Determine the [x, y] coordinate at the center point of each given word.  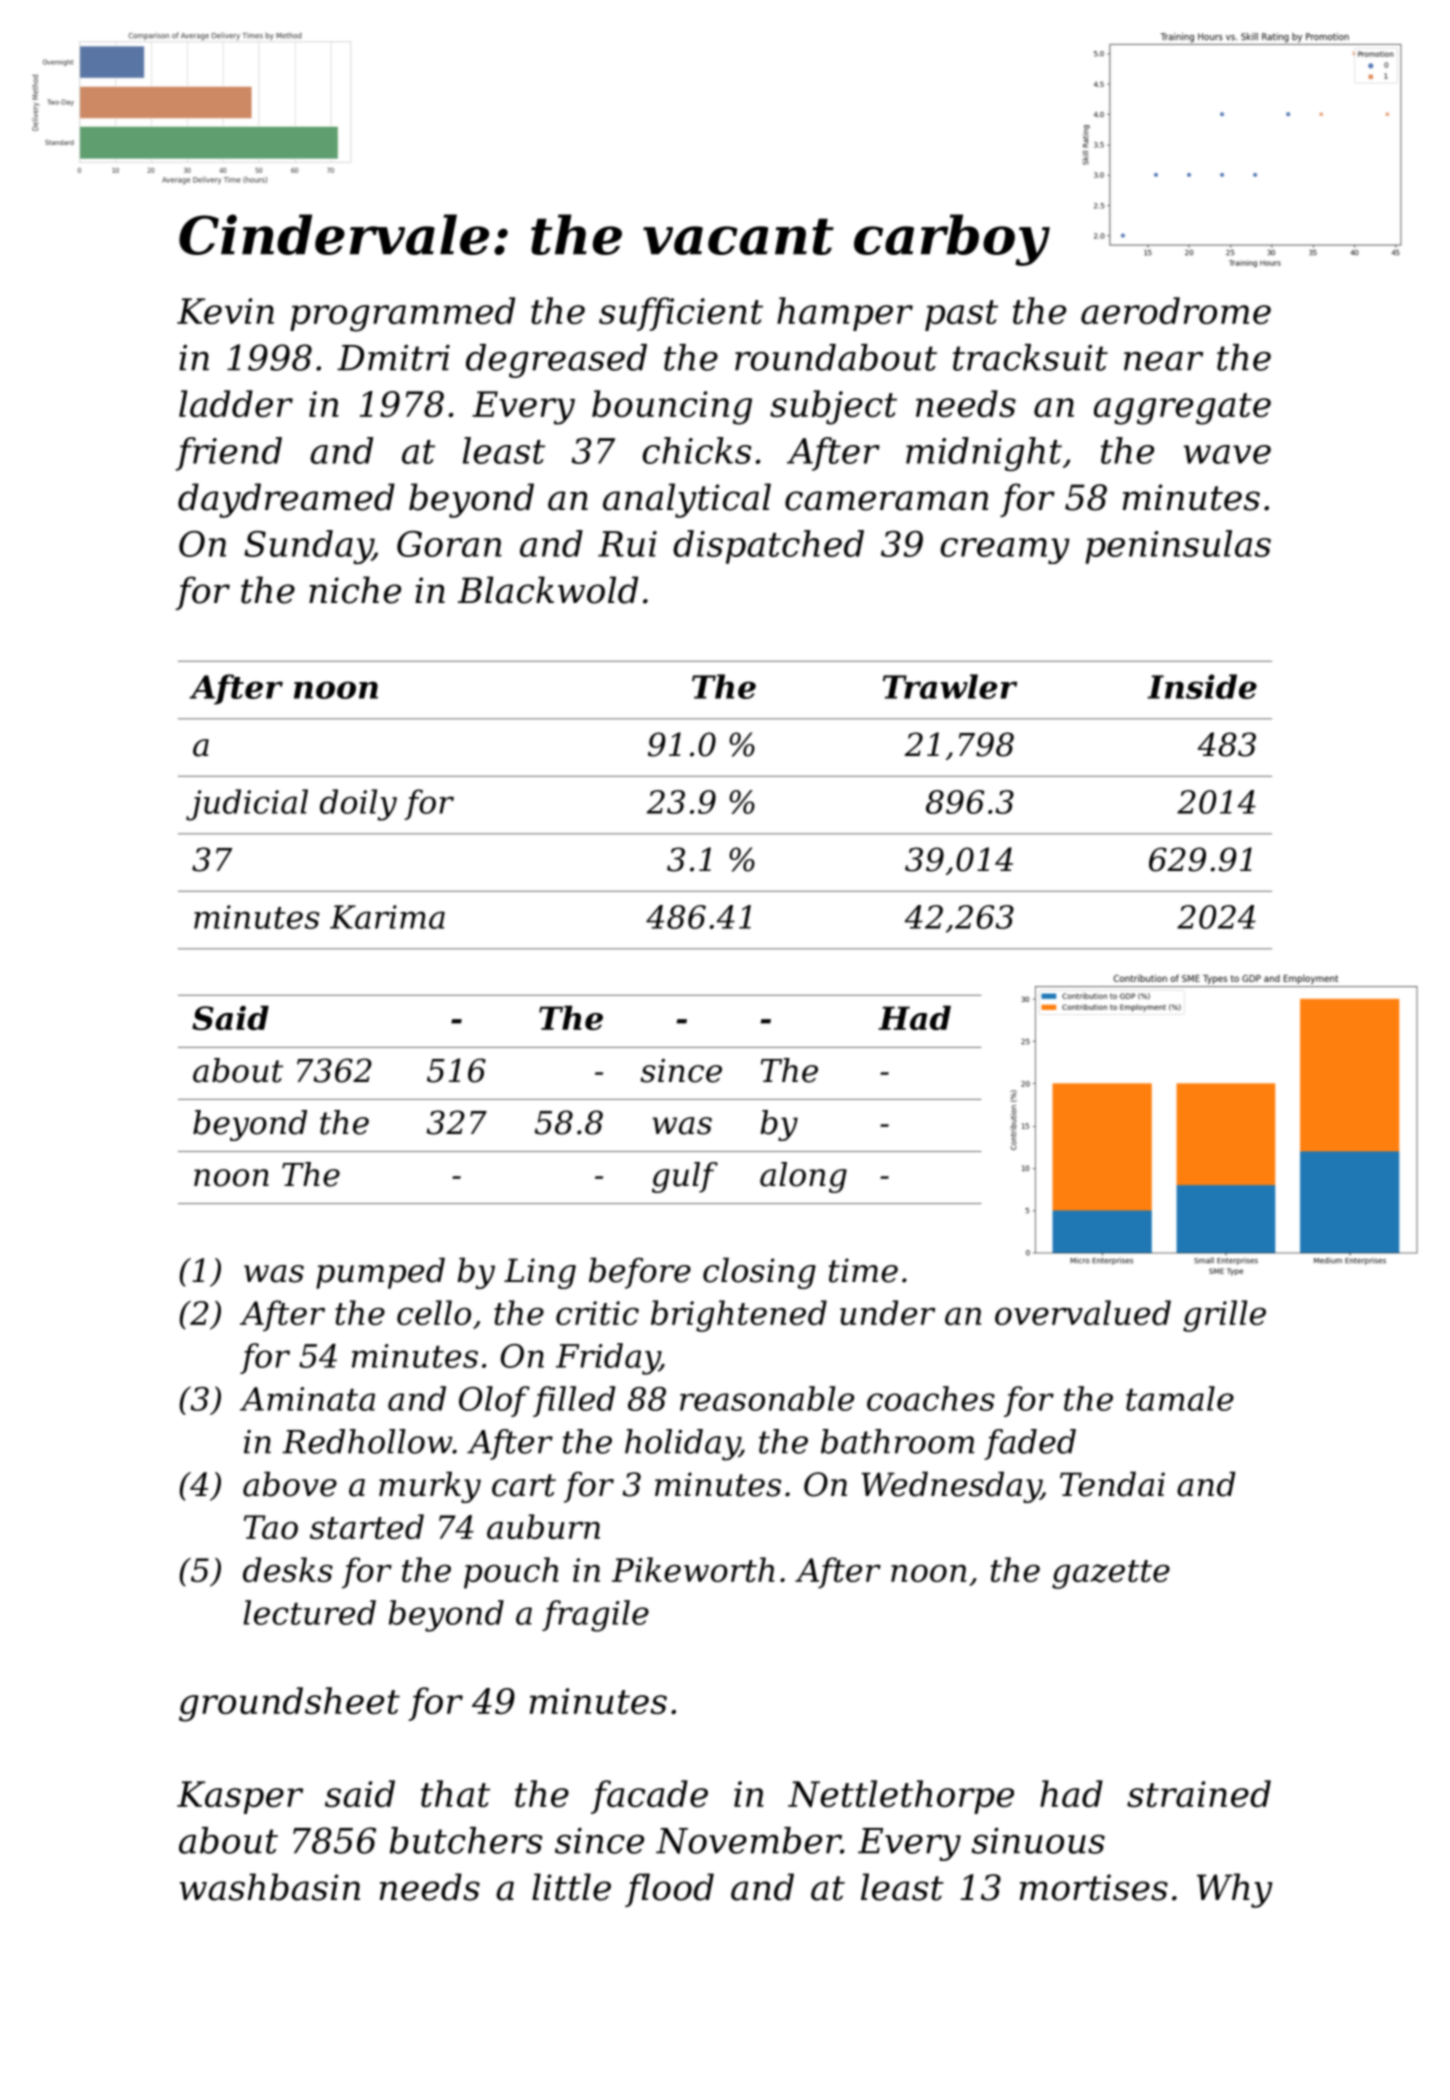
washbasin [270, 1887]
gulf [685, 1177]
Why [1235, 1890]
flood [669, 1890]
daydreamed [286, 500]
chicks [696, 450]
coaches [931, 1398]
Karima [387, 917]
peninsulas [1178, 547]
